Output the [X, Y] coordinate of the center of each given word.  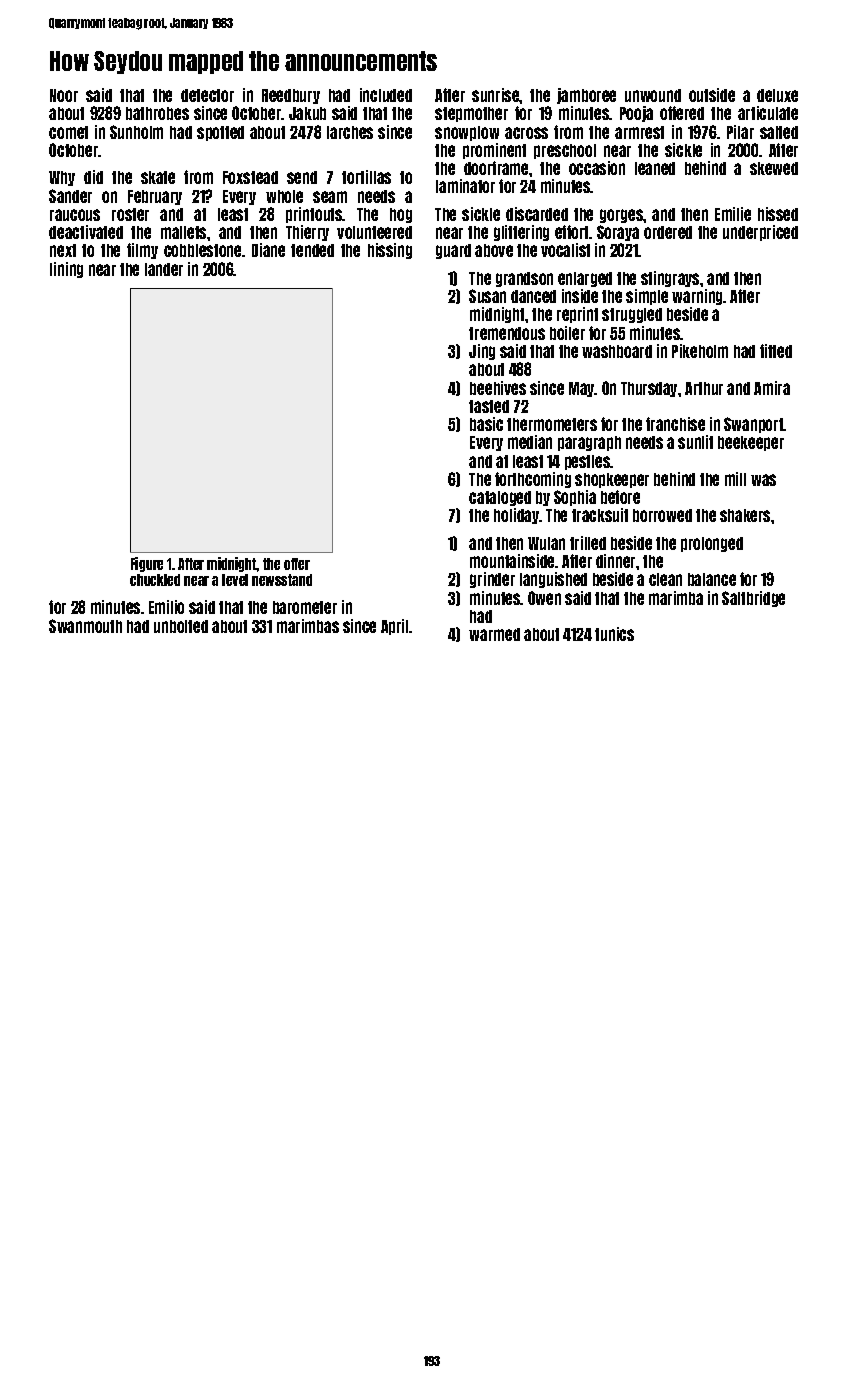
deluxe [777, 95]
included [386, 95]
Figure [147, 564]
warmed [494, 634]
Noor [64, 95]
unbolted [181, 626]
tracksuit [600, 515]
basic [486, 424]
